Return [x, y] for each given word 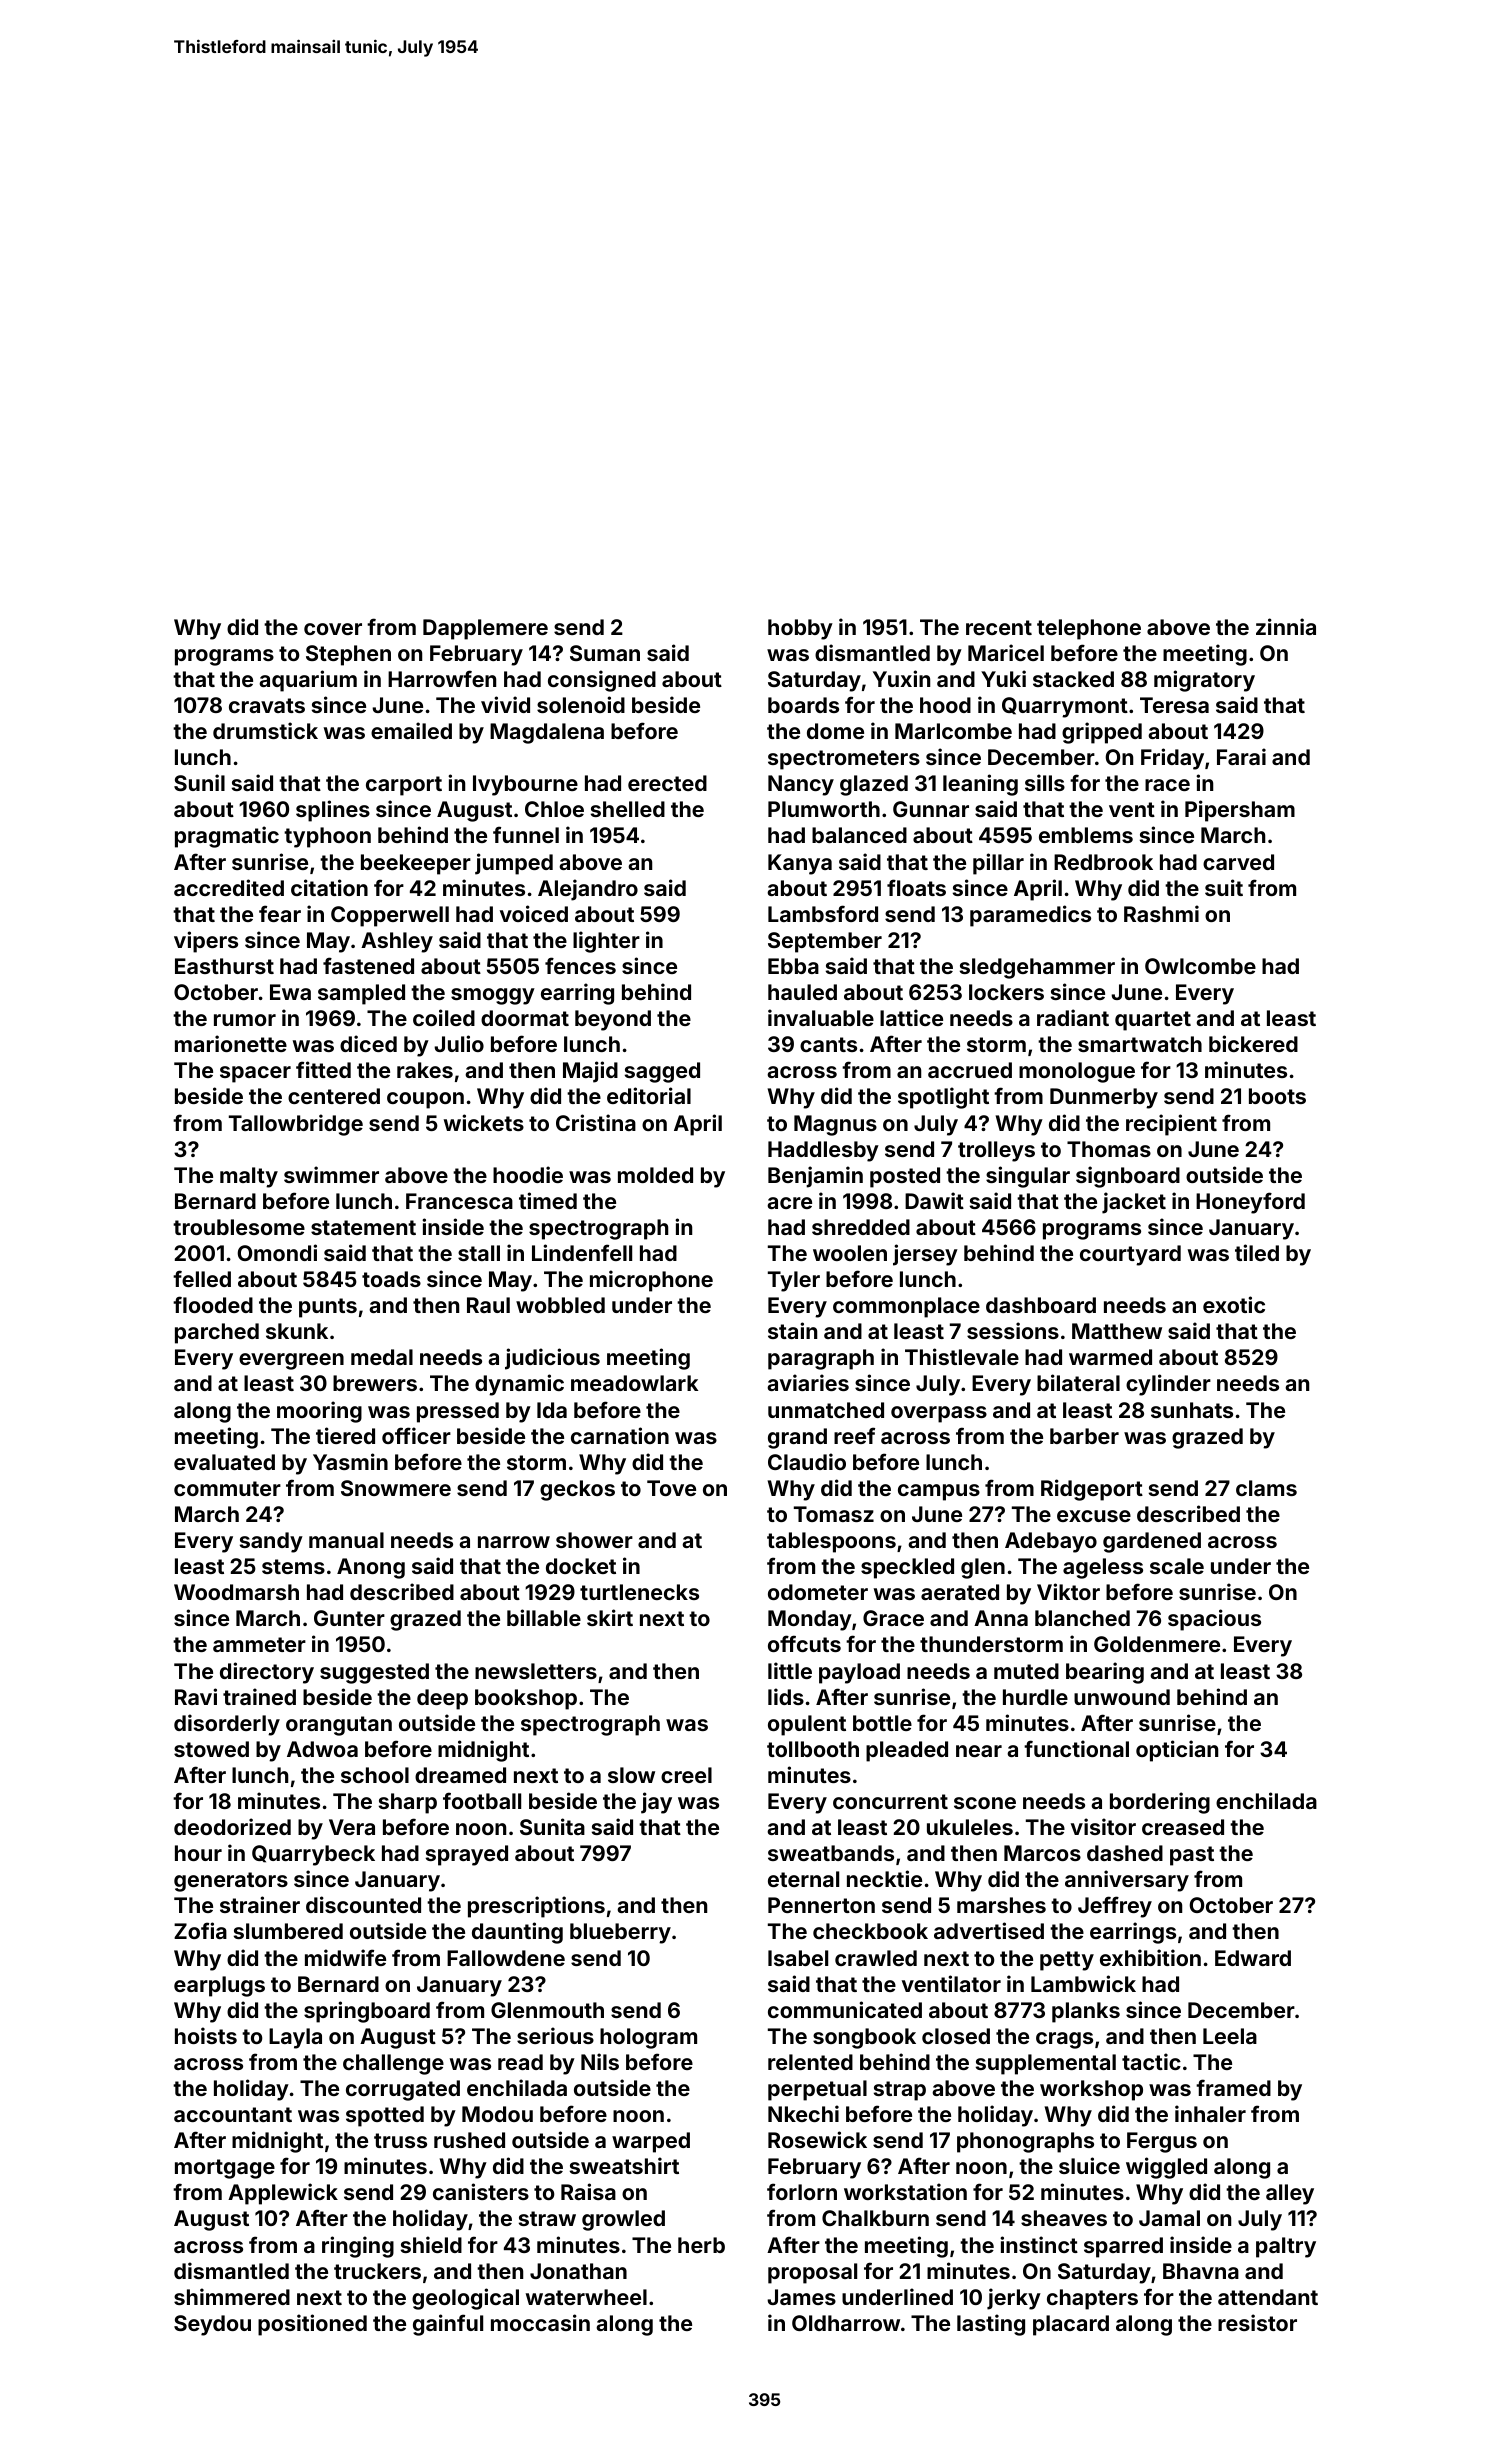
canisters [481, 2191]
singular [1028, 1177]
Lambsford [823, 913]
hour [198, 1853]
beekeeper [416, 864]
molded [655, 1175]
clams [1266, 1488]
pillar [998, 864]
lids [786, 1696]
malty [249, 1177]
